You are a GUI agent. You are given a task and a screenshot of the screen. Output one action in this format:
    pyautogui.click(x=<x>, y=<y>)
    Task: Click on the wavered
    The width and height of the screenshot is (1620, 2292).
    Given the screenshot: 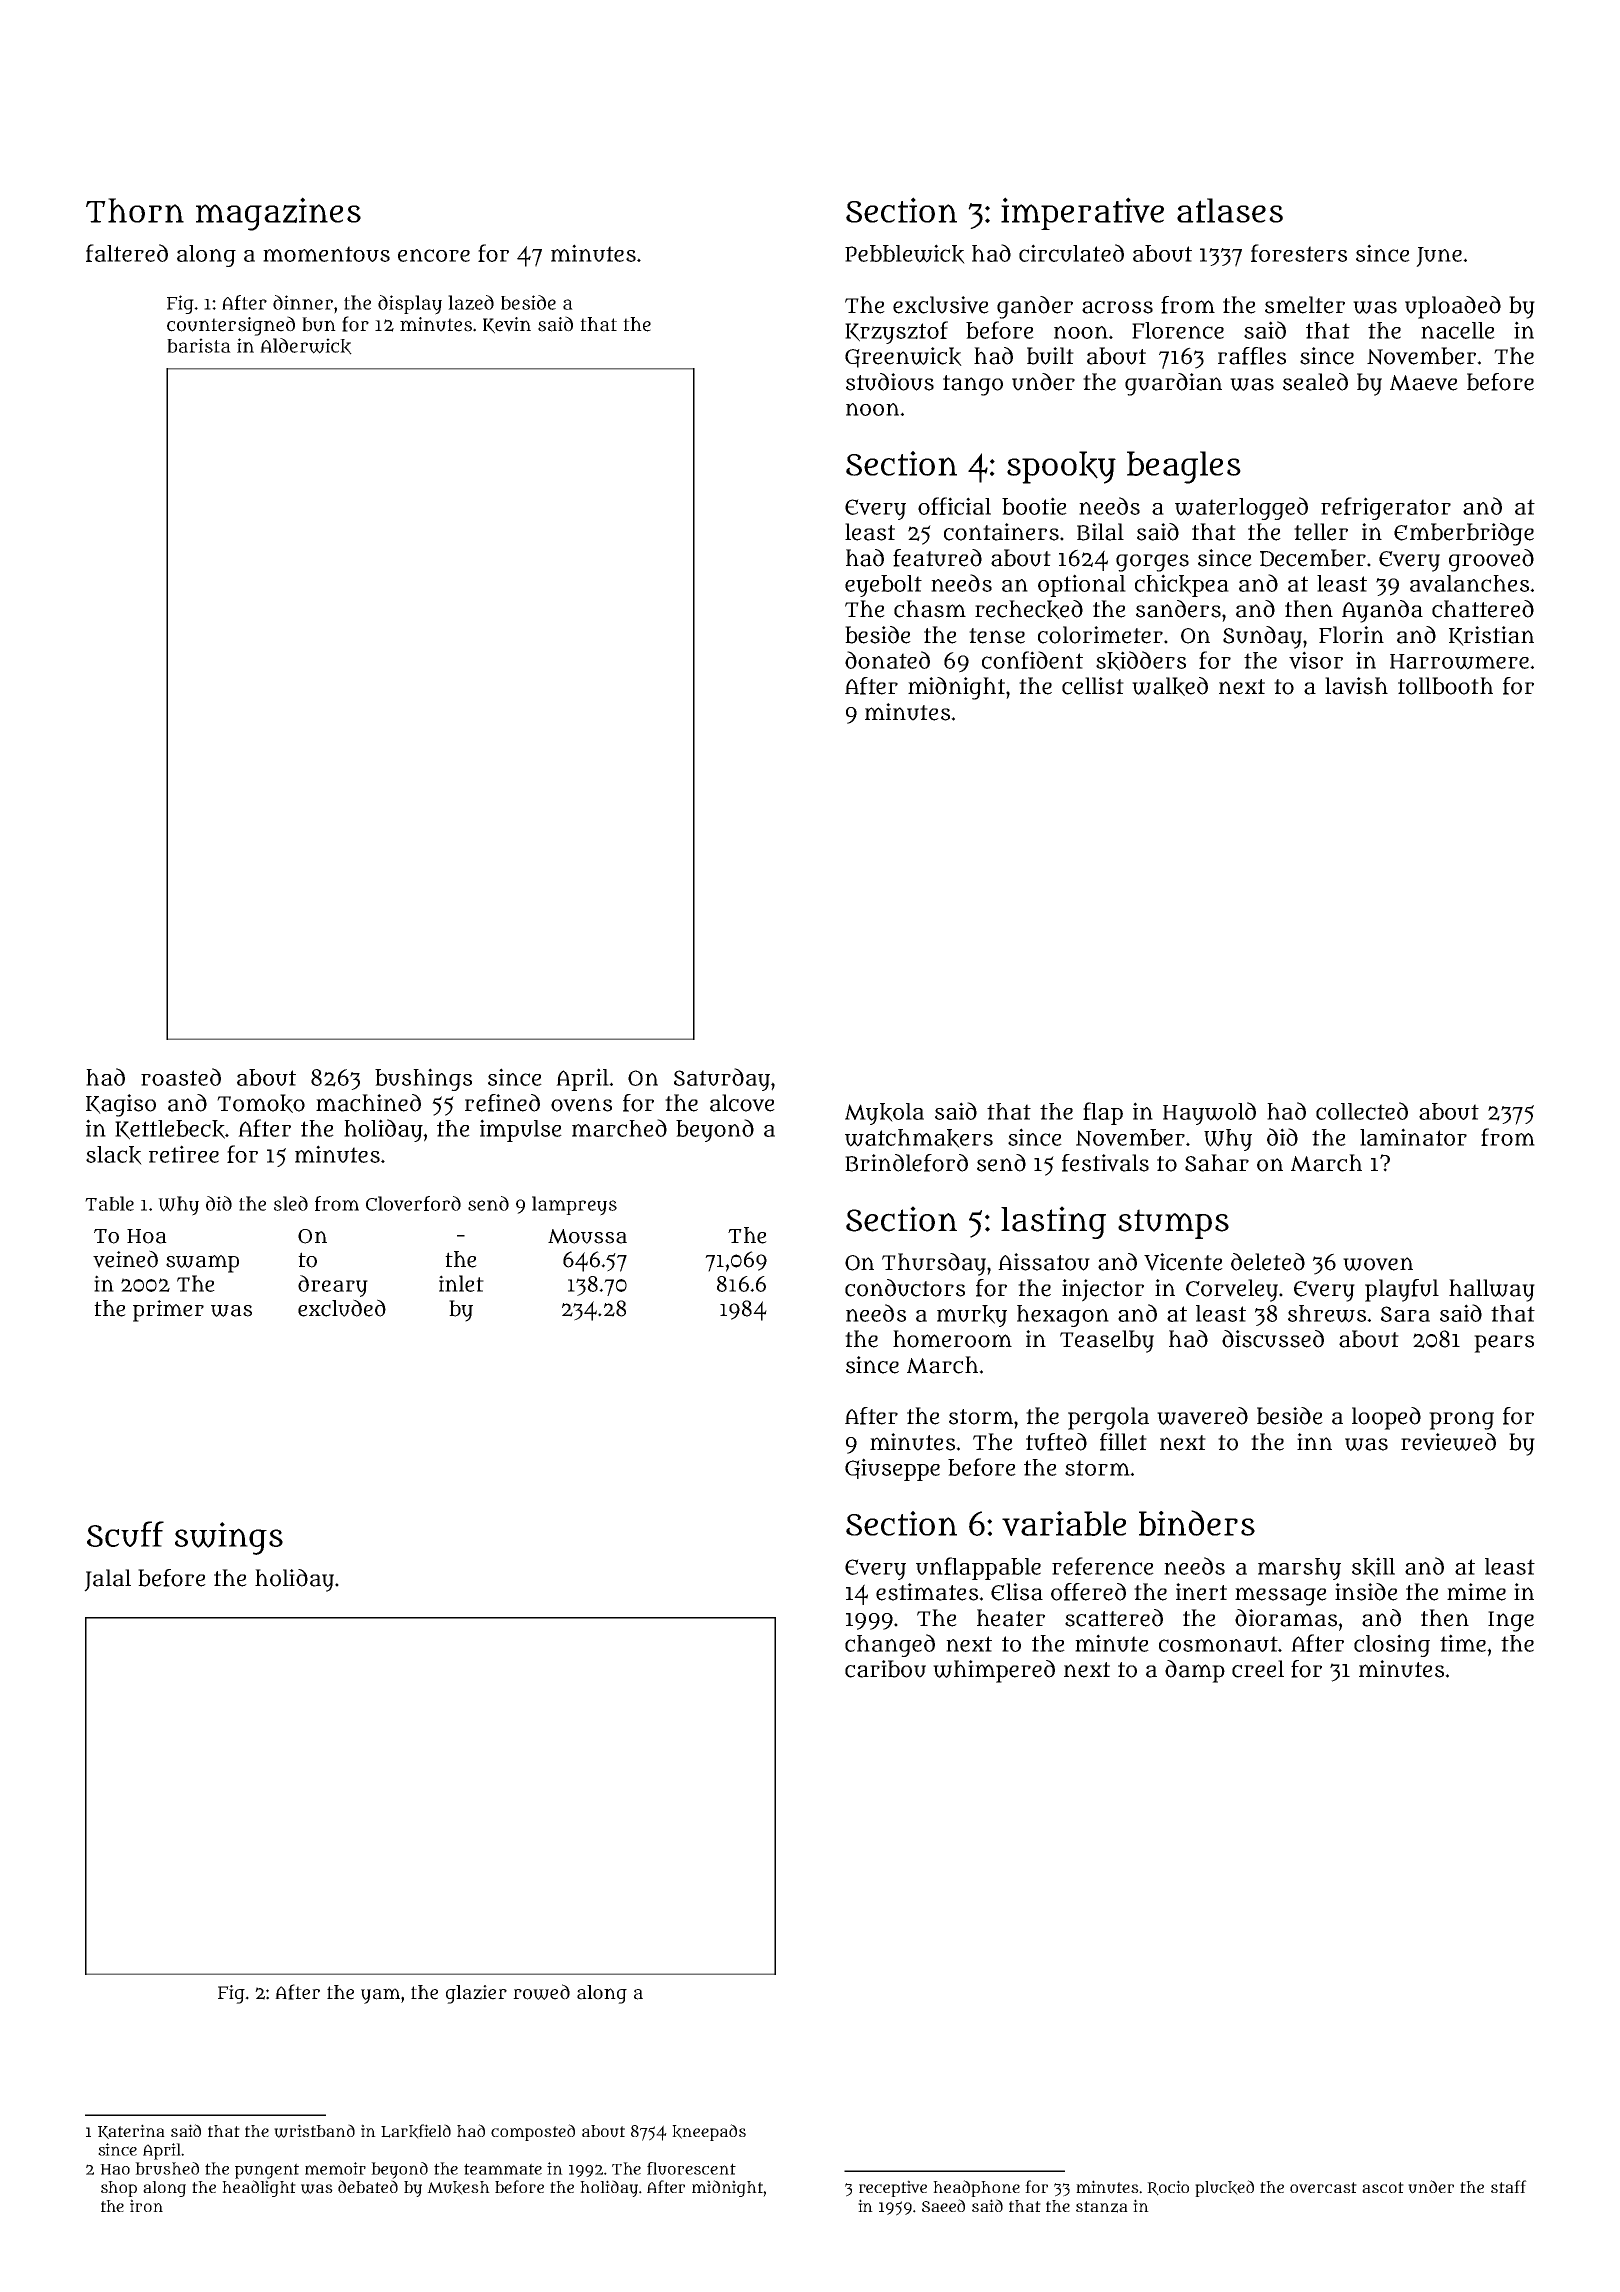 What is the action you would take?
    pyautogui.click(x=1202, y=1416)
